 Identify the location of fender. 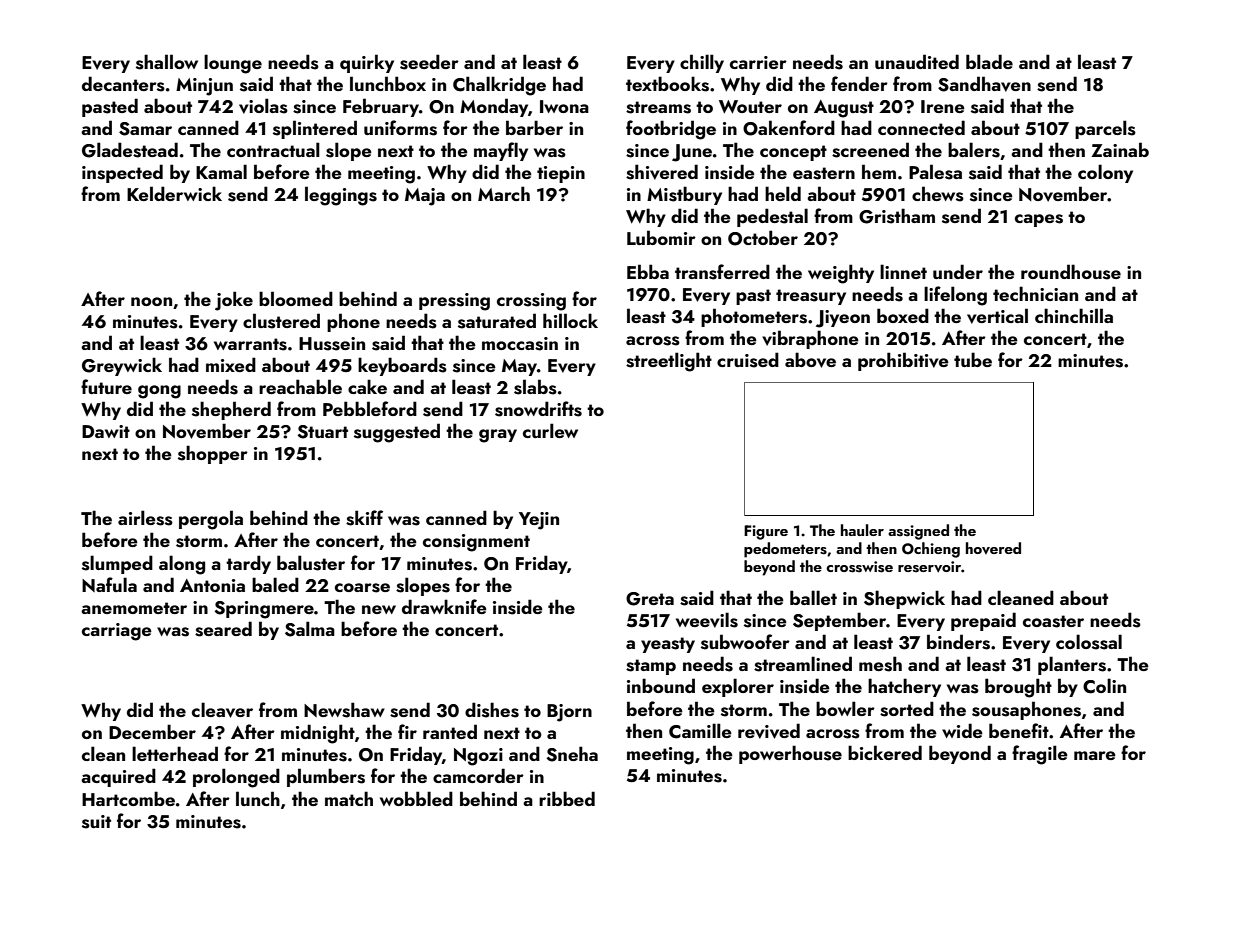
(859, 83).
